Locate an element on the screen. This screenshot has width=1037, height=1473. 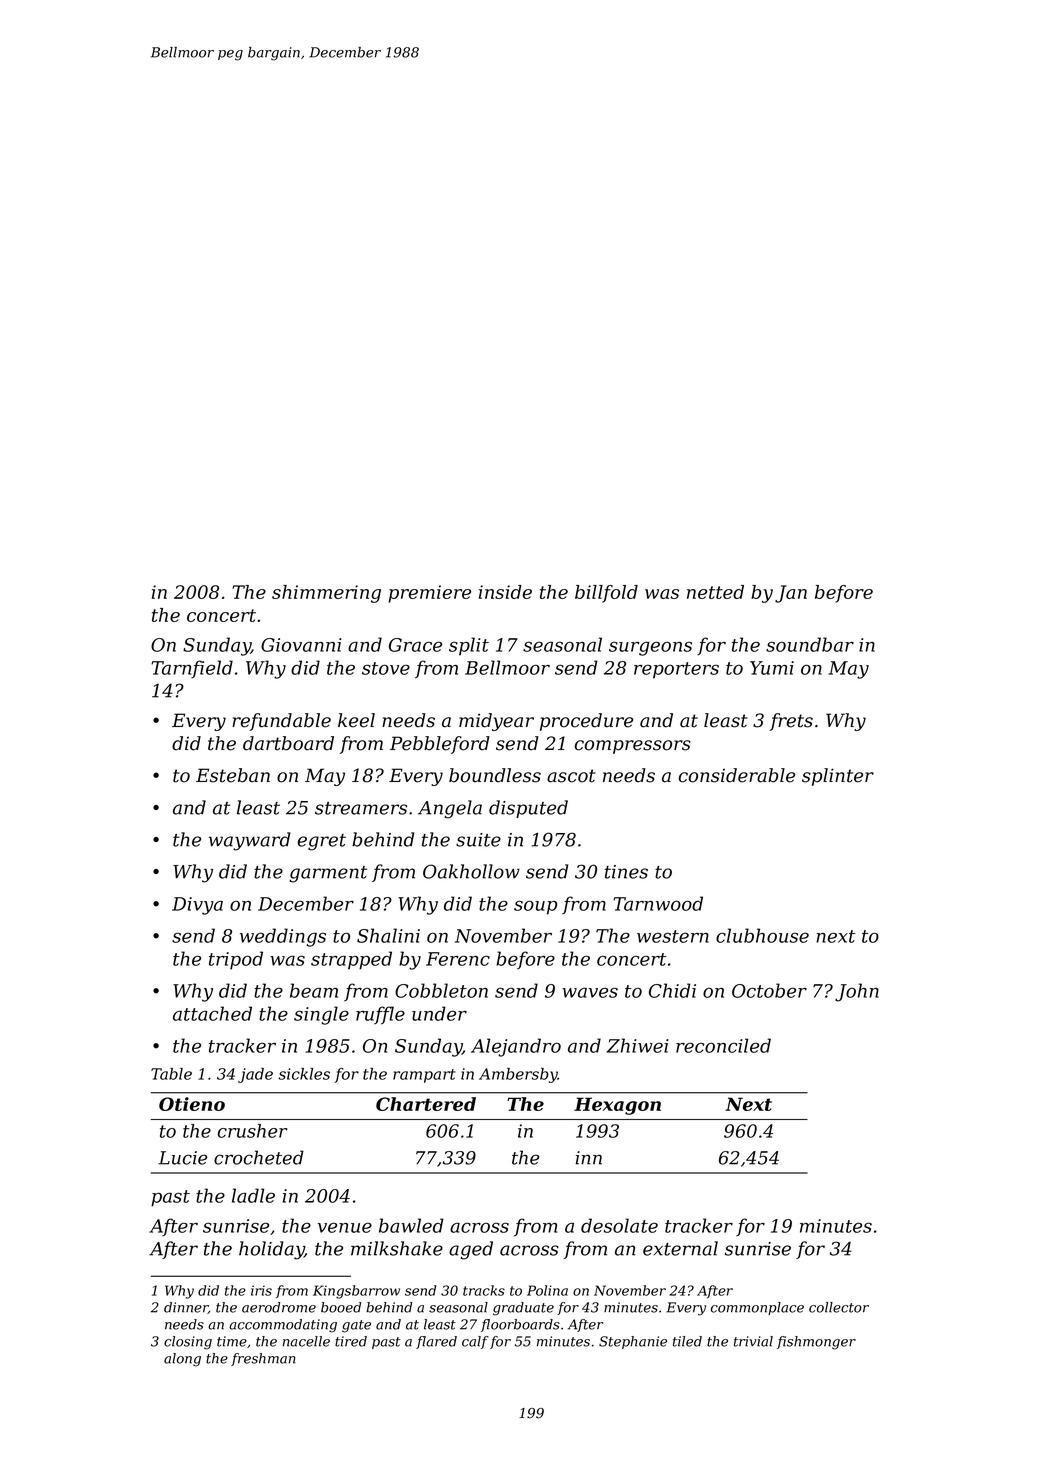
dinner is located at coordinates (186, 1308).
